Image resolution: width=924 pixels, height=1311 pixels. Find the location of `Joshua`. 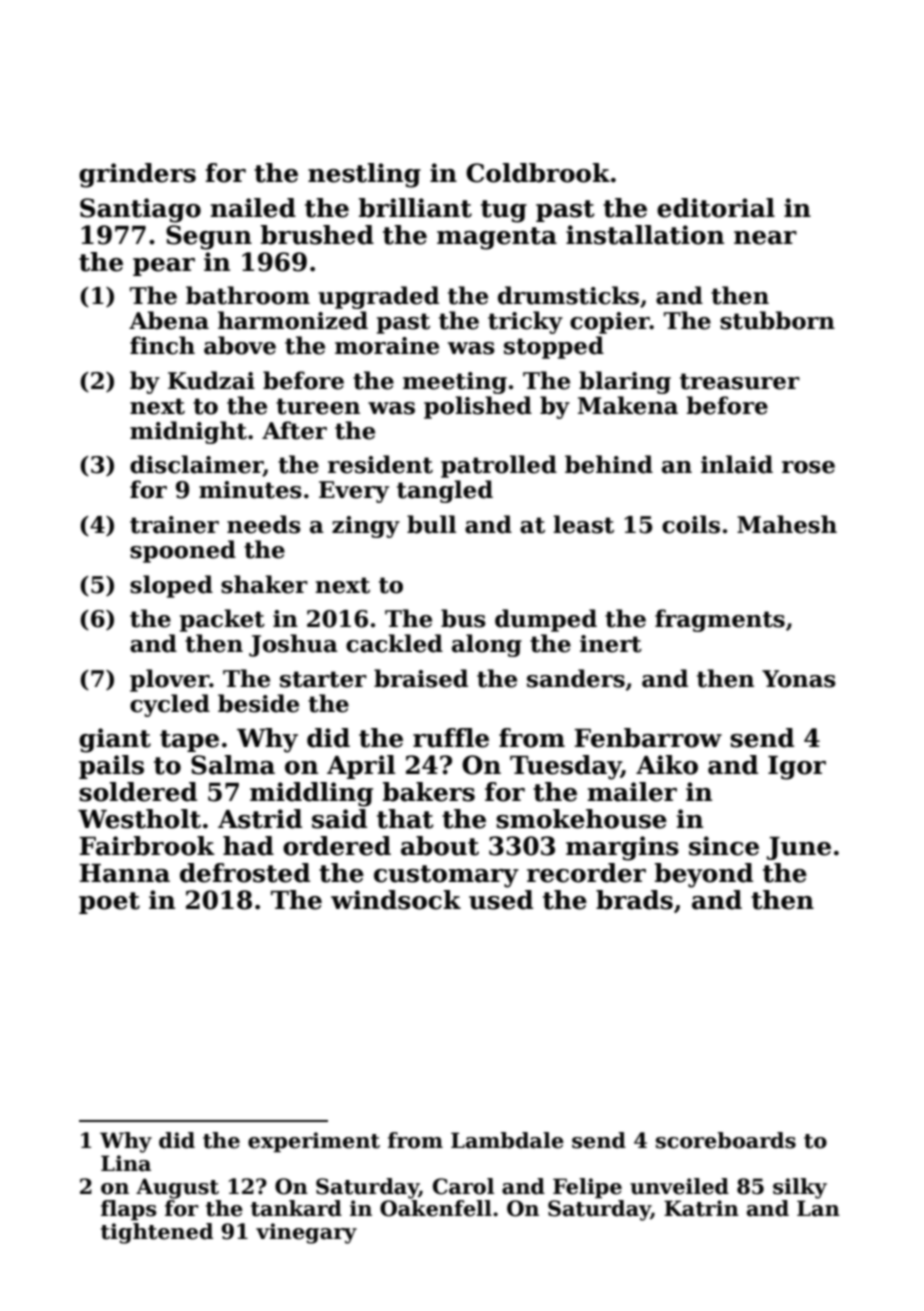

Joshua is located at coordinates (293, 645).
